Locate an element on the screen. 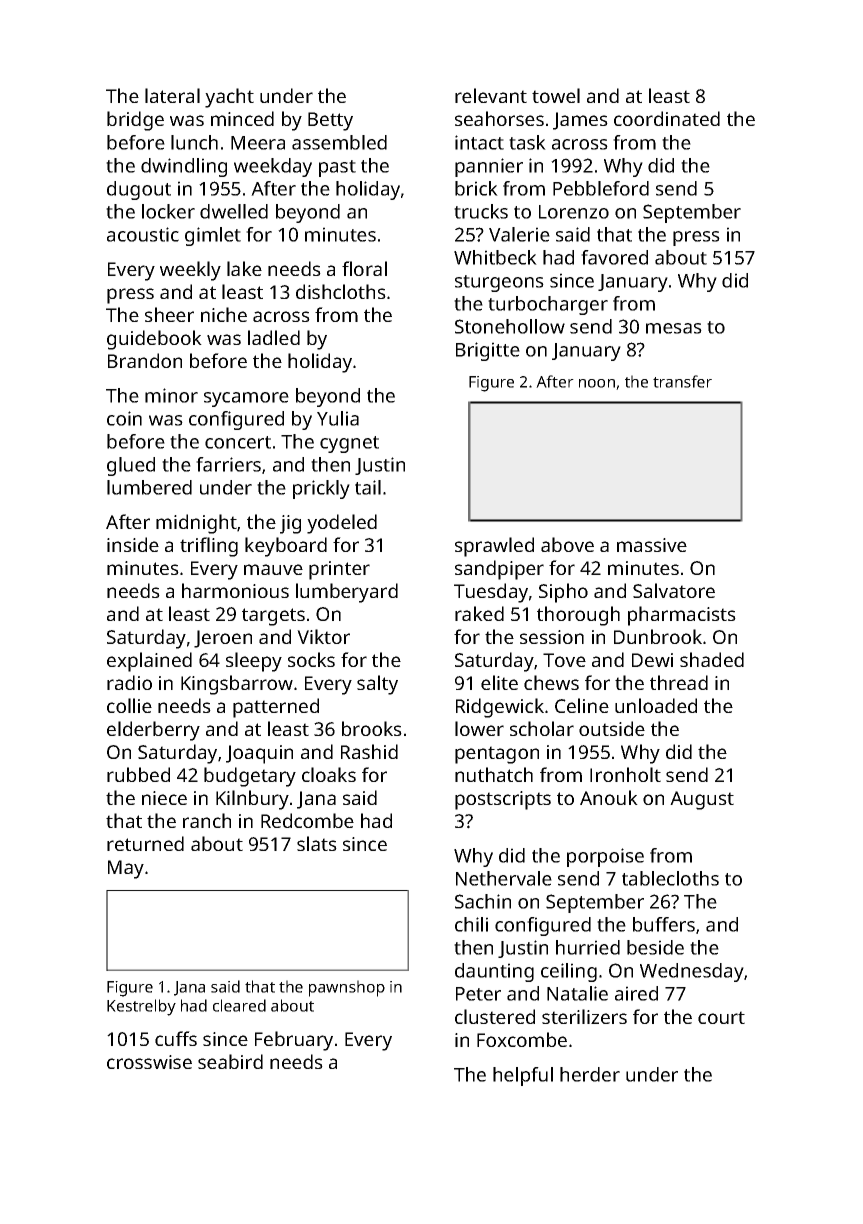 This screenshot has height=1224, width=863. coordinated is located at coordinates (667, 118).
